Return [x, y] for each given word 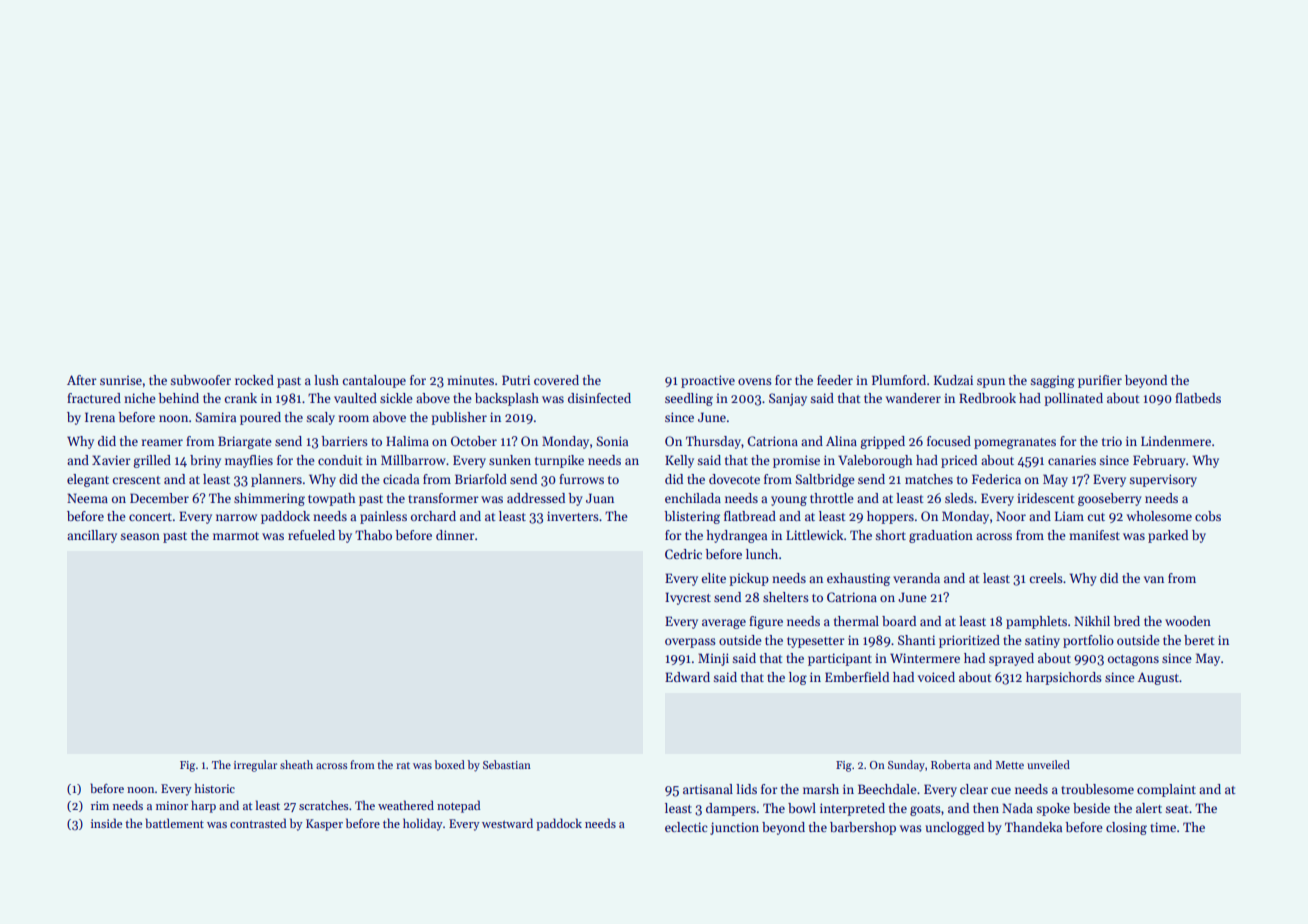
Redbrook [987, 398]
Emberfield [857, 677]
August [1158, 678]
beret [1199, 640]
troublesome [1097, 789]
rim [100, 805]
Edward [687, 677]
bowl [802, 808]
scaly [321, 418]
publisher [459, 418]
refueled [311, 535]
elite [714, 578]
